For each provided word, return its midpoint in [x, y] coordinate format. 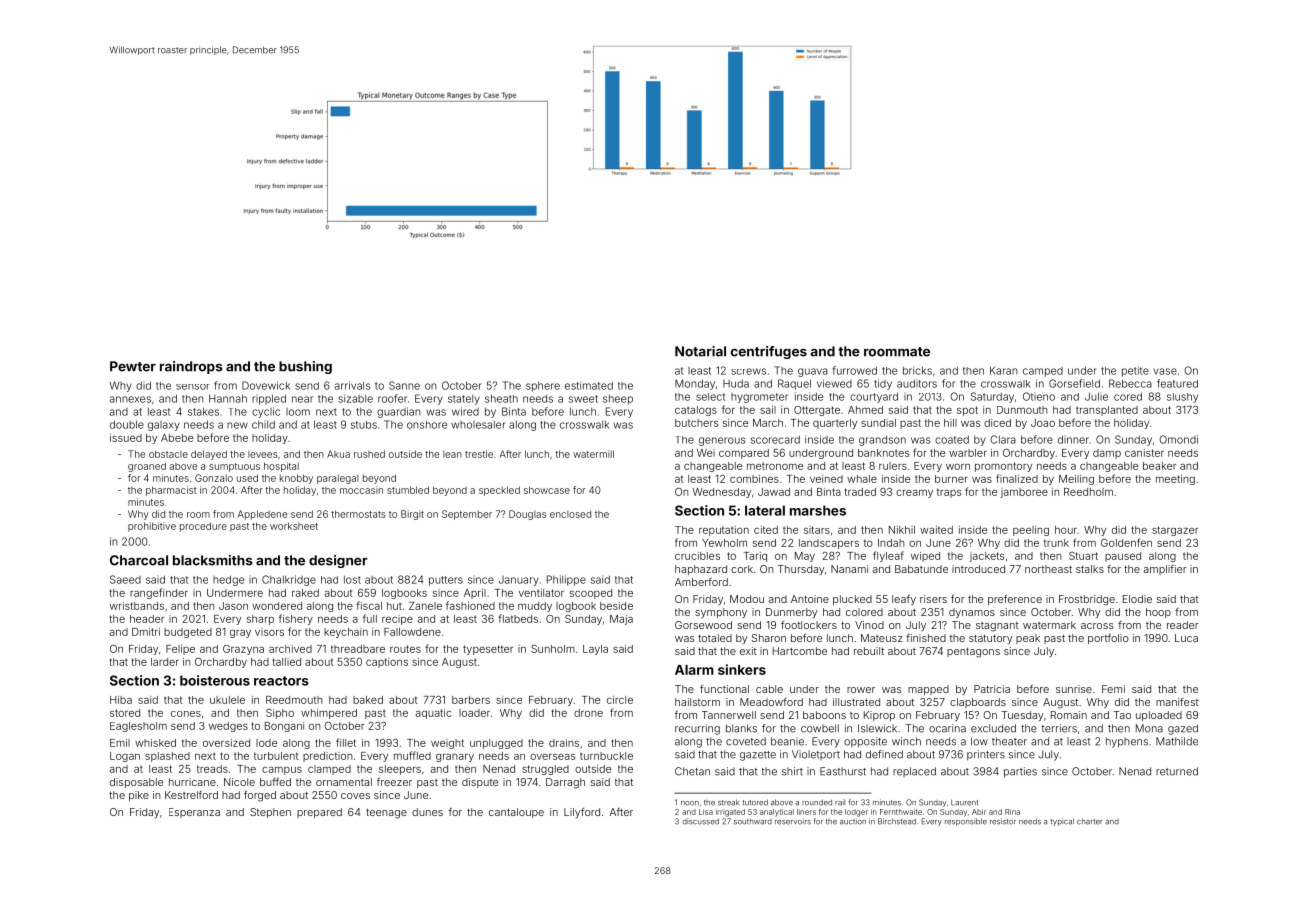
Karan [1003, 370]
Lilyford [582, 813]
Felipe [180, 650]
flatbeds [518, 618]
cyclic [266, 412]
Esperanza [194, 813]
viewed [834, 383]
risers [933, 599]
